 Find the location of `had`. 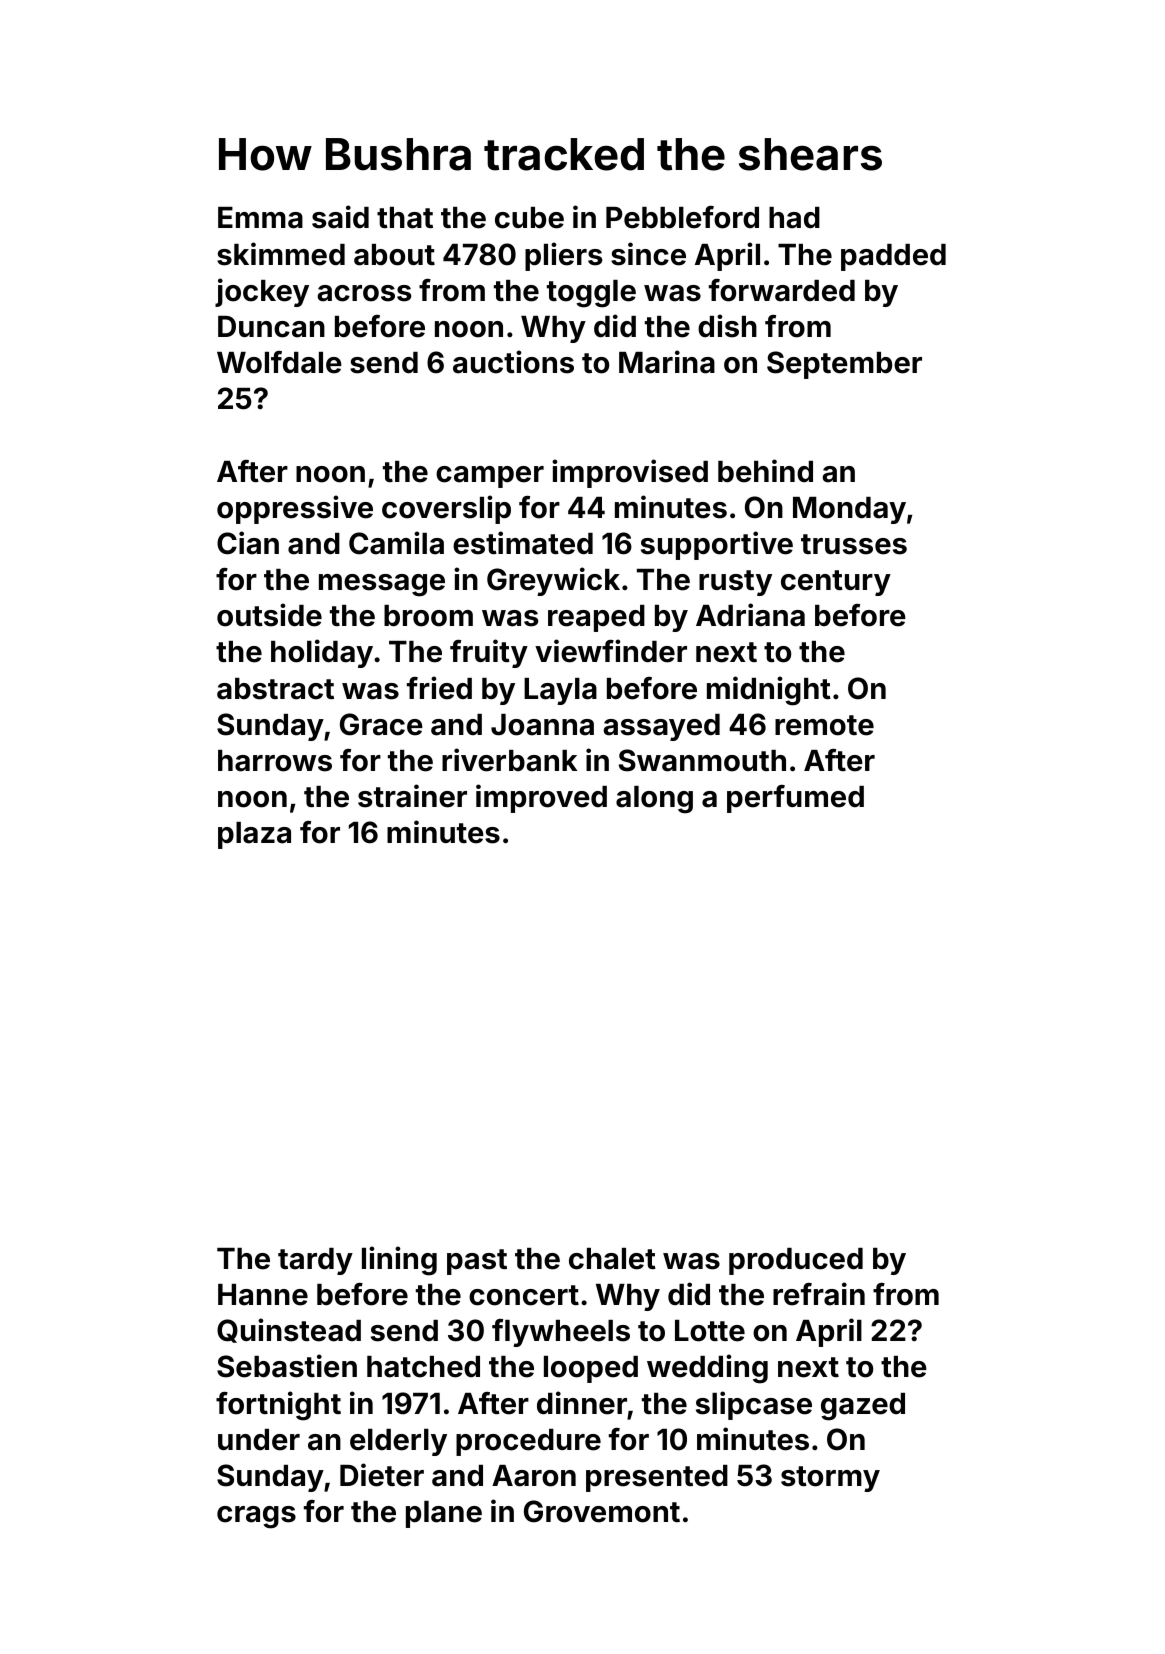

had is located at coordinates (794, 218).
